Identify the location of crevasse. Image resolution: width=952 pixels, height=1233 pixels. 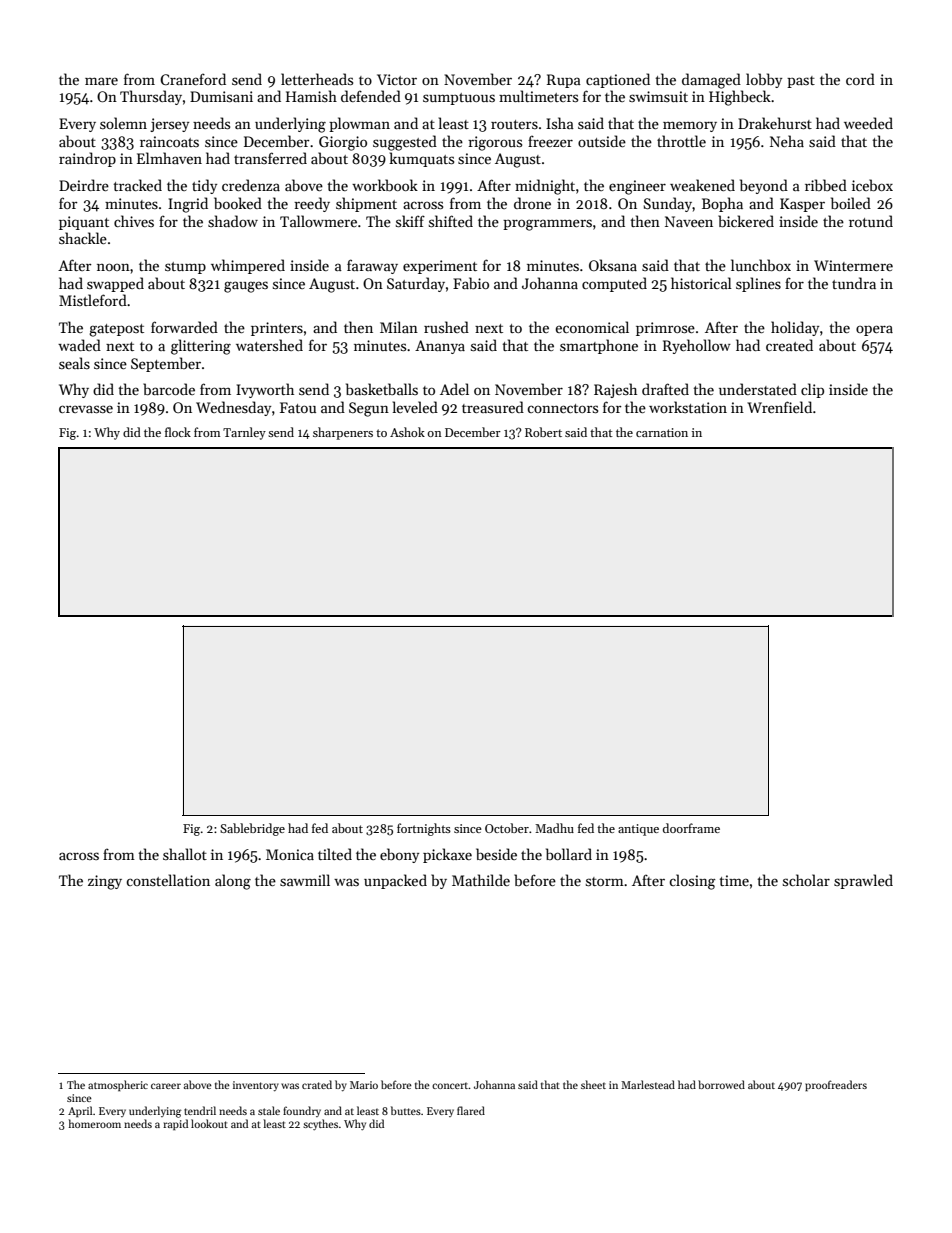
(86, 409).
